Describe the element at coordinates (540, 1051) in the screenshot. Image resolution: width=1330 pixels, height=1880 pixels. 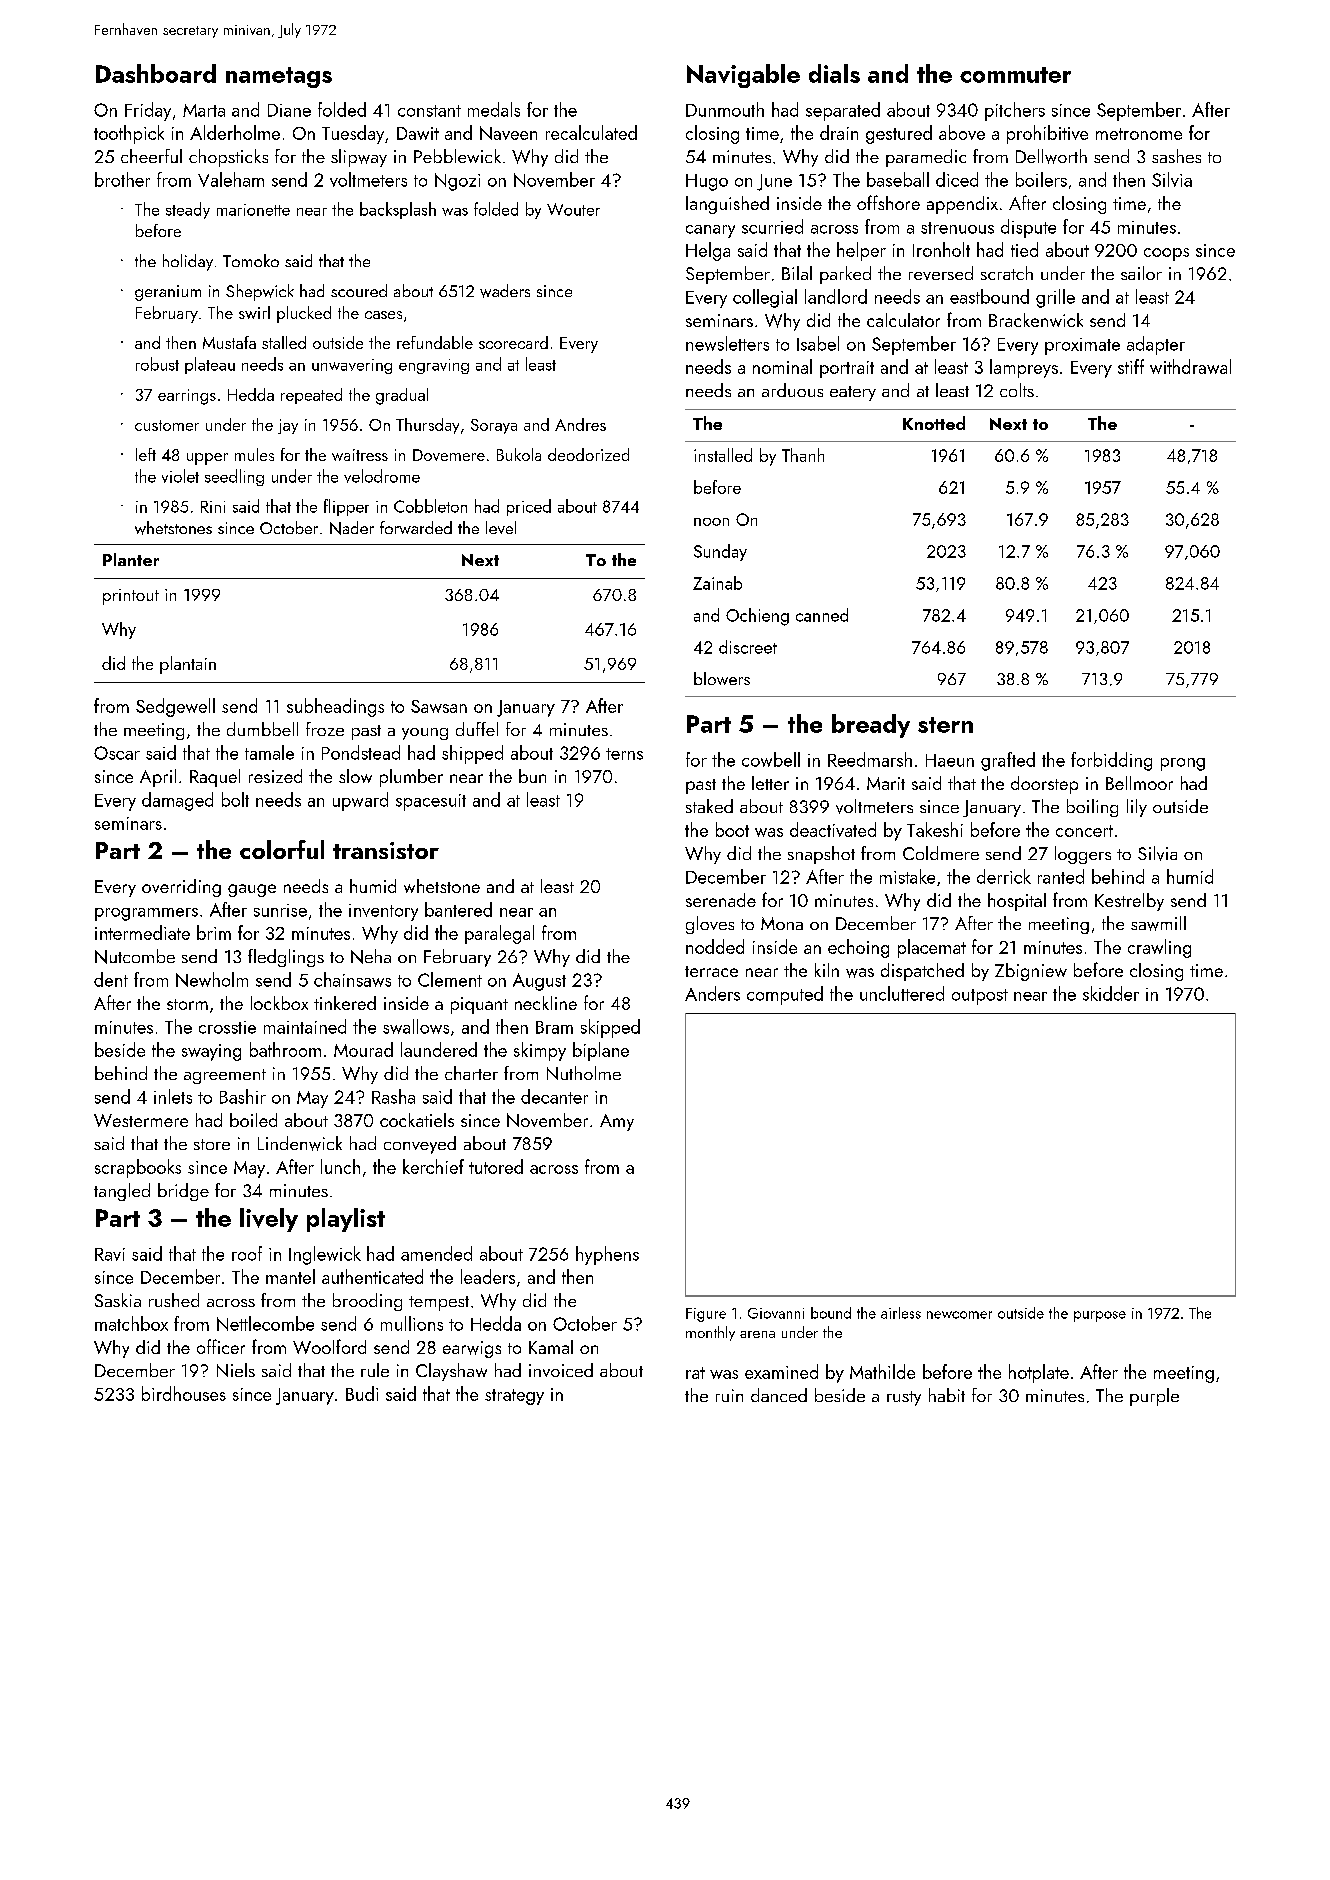
I see `skimpy` at that location.
